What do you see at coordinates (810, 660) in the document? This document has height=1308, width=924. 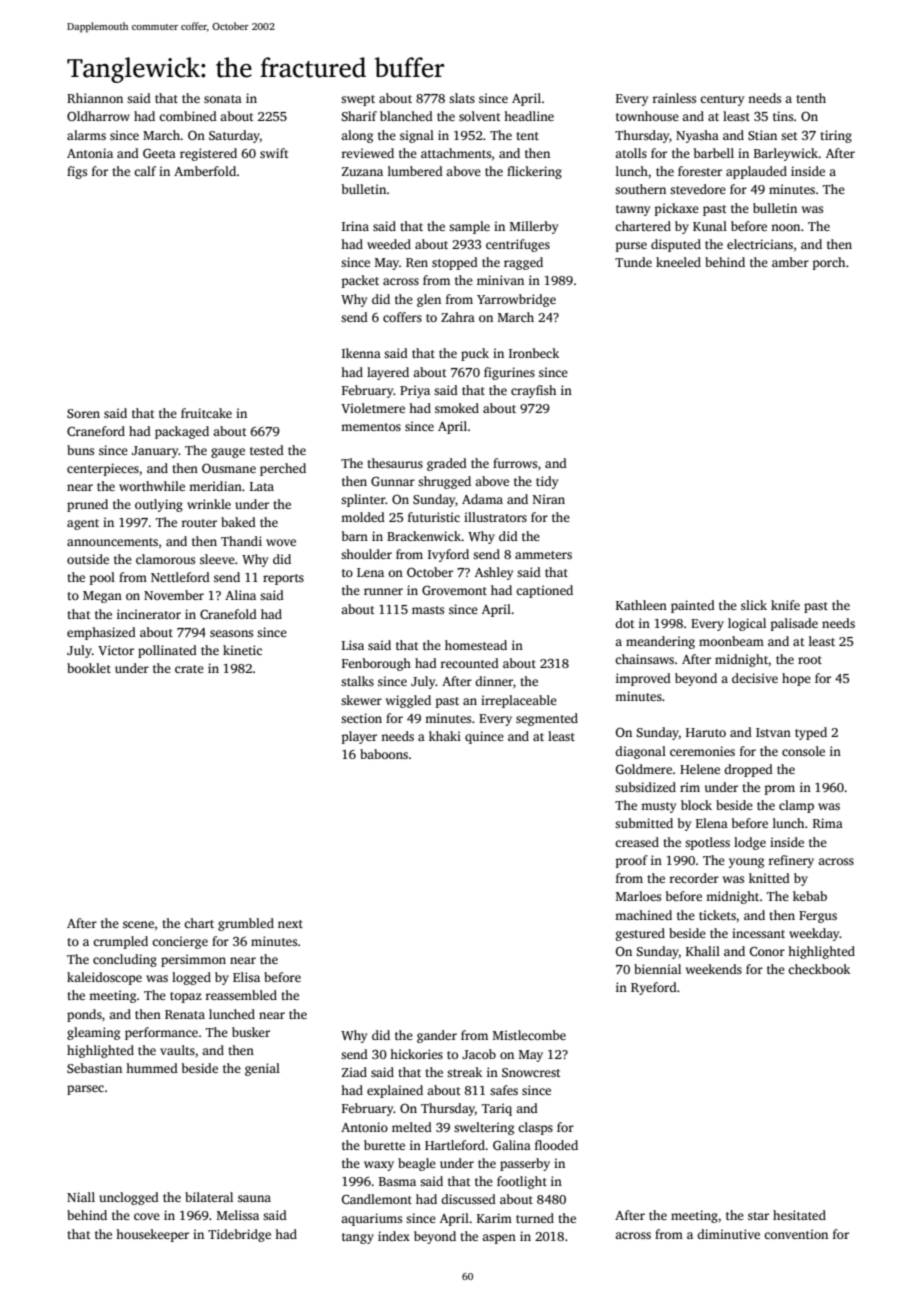 I see `root` at bounding box center [810, 660].
